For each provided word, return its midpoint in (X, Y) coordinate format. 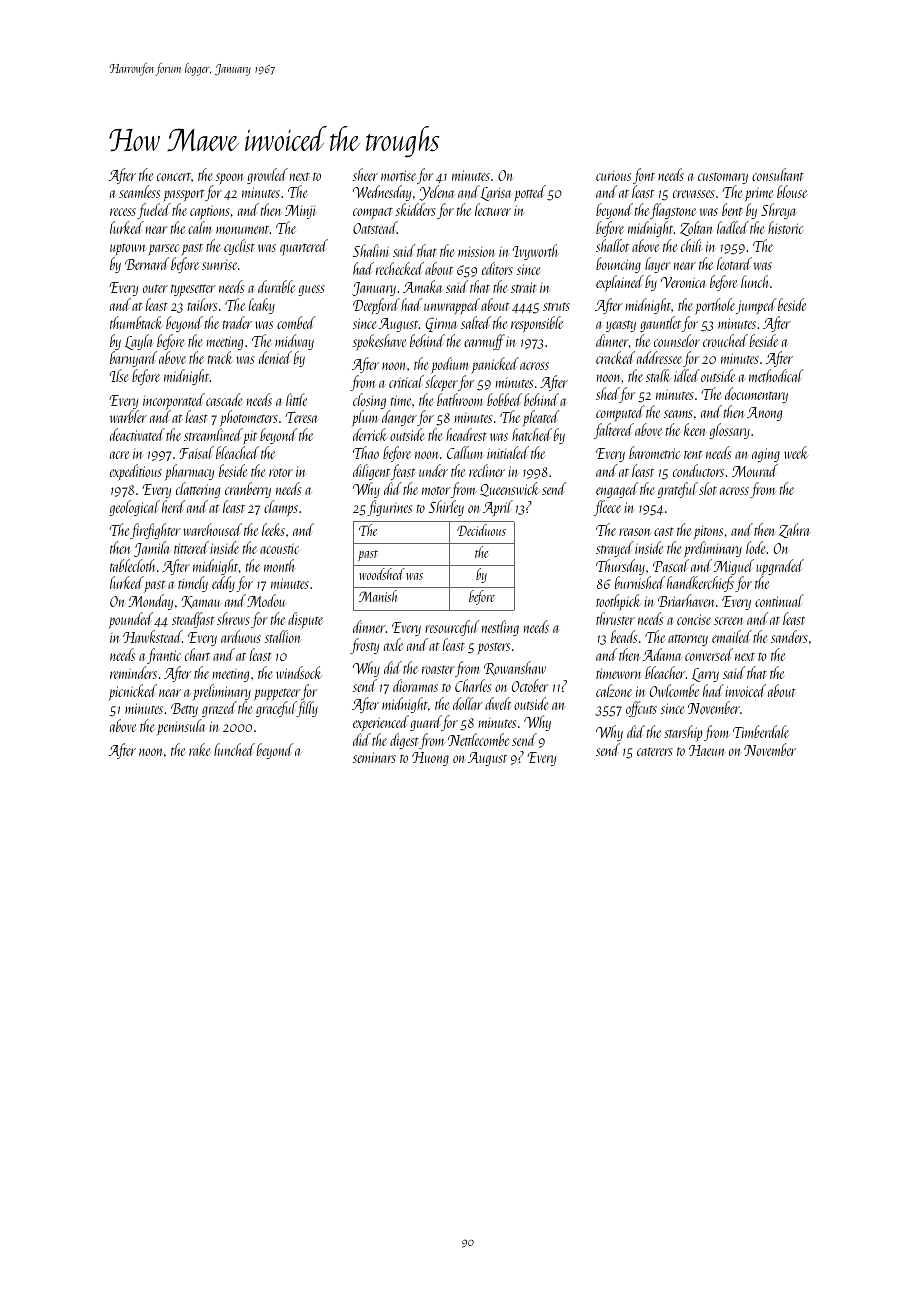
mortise (398, 175)
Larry (705, 675)
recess (123, 212)
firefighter (155, 531)
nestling (500, 628)
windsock (299, 672)
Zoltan (696, 228)
